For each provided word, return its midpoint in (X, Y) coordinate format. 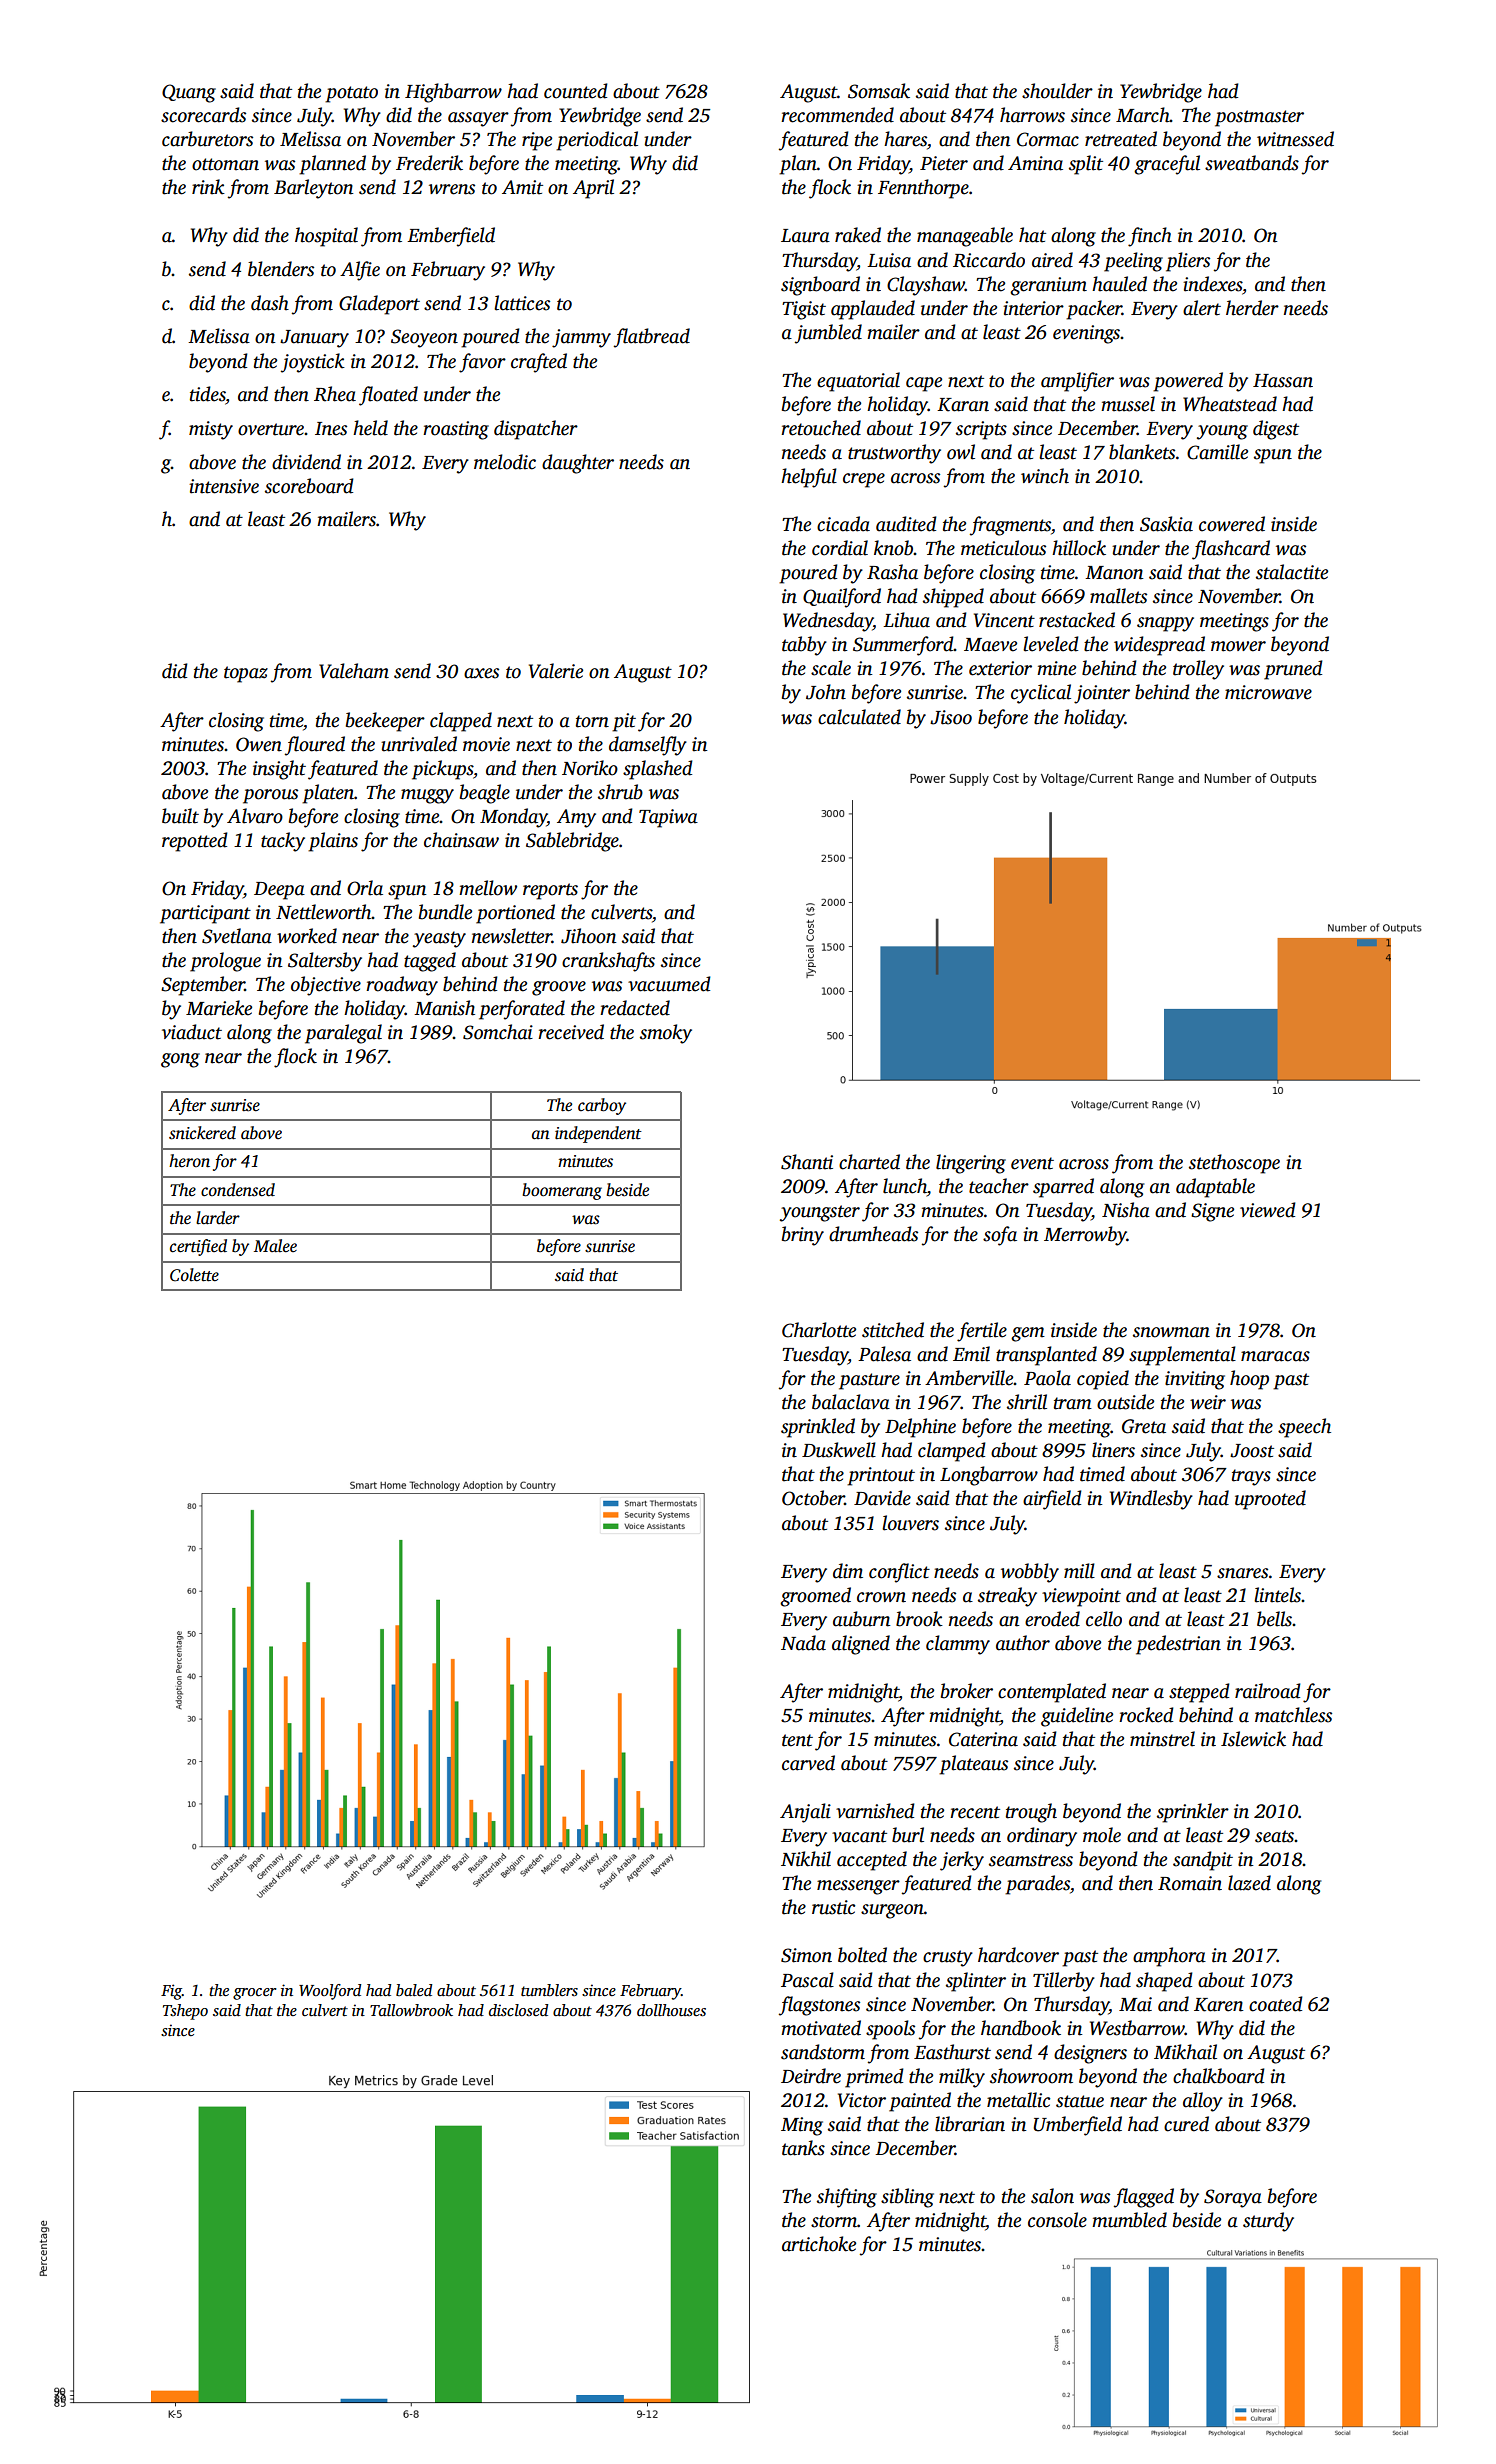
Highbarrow (453, 93)
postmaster (1259, 118)
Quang (189, 93)
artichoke (819, 2244)
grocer (255, 1994)
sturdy (1268, 2222)
